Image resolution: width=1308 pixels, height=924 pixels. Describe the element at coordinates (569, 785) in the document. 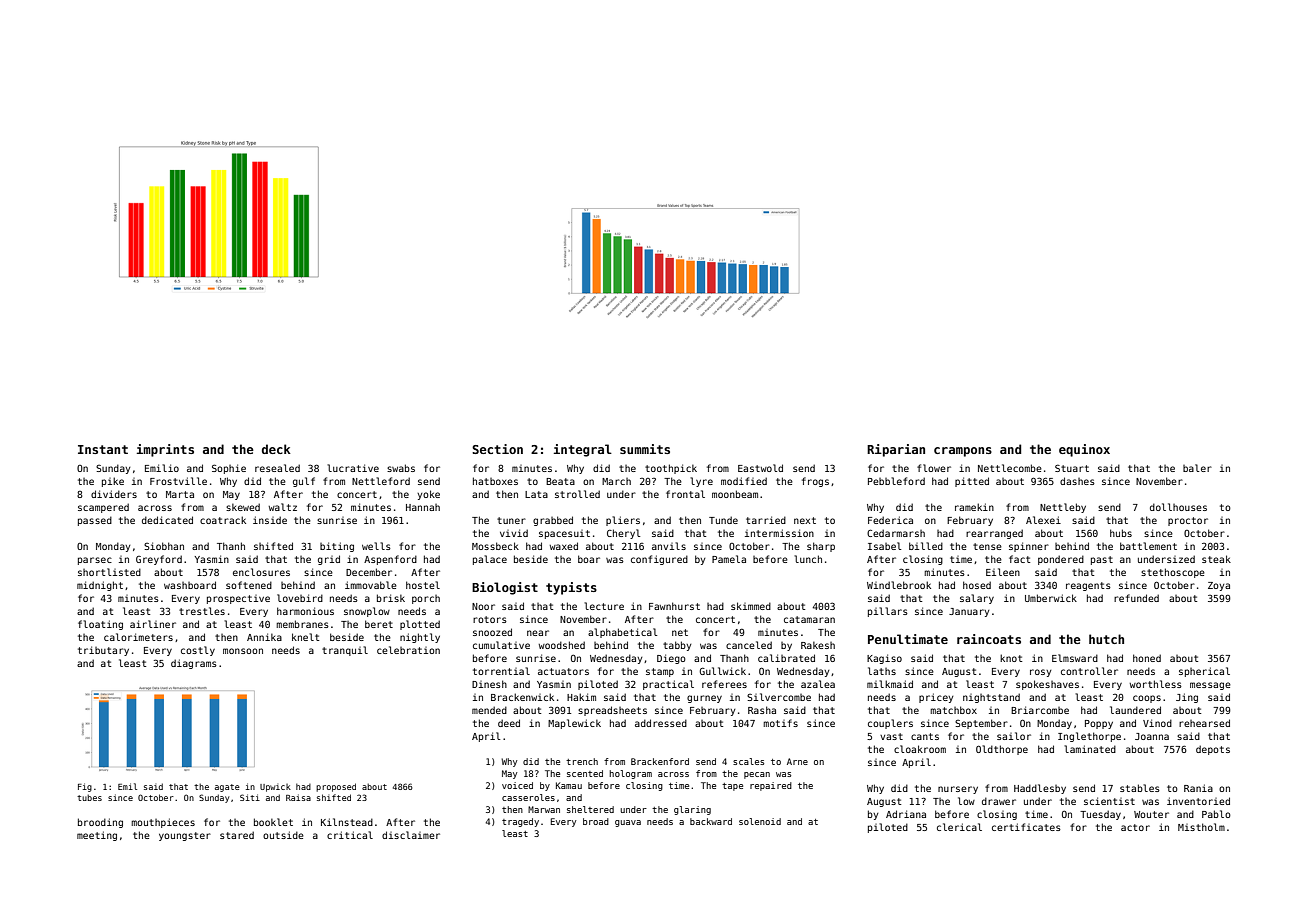

I see `Kamau` at that location.
